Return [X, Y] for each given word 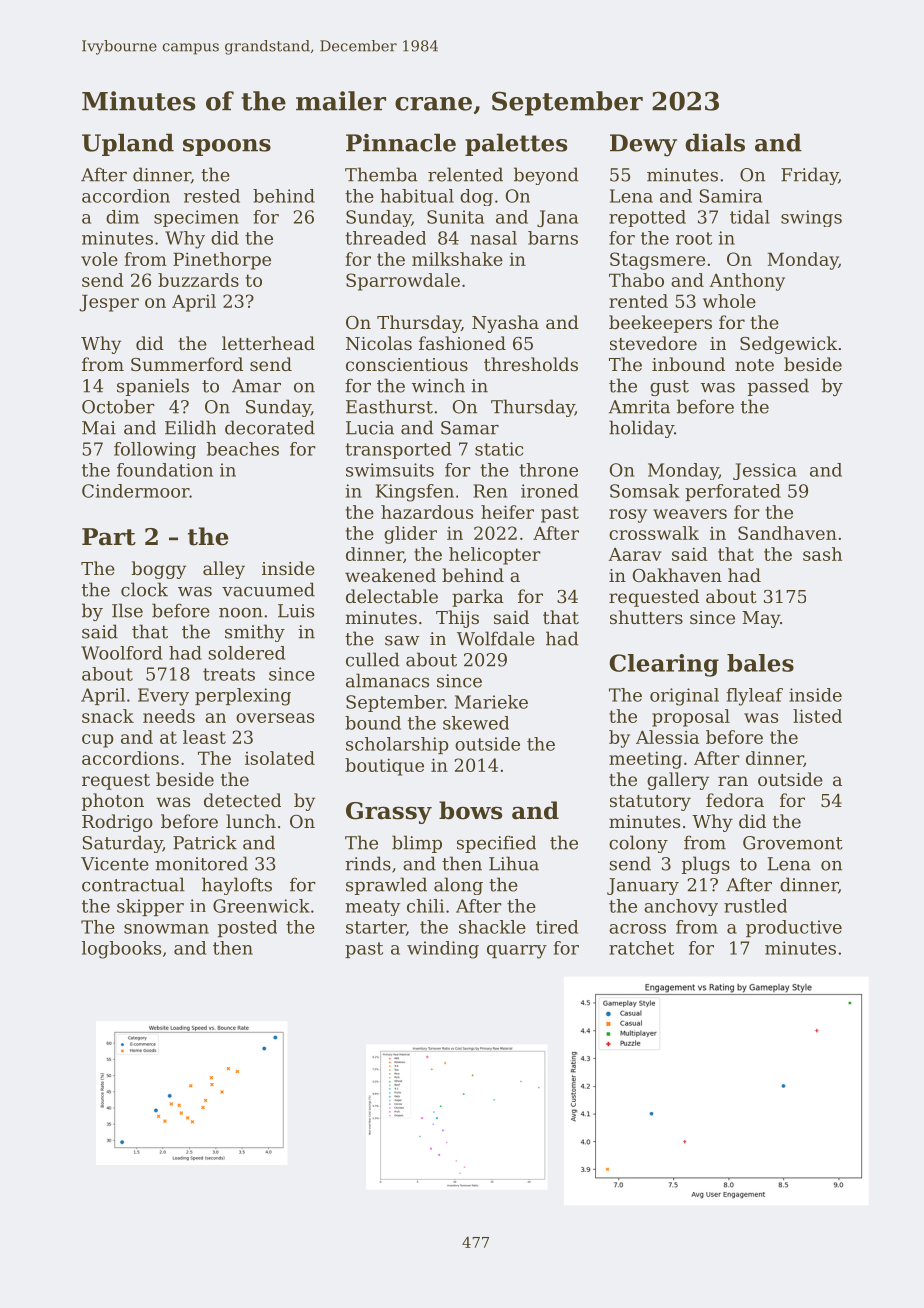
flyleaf [754, 697]
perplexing [243, 697]
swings [811, 218]
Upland [128, 144]
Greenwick [261, 906]
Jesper [109, 303]
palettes [516, 144]
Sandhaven [787, 533]
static [499, 449]
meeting [645, 760]
